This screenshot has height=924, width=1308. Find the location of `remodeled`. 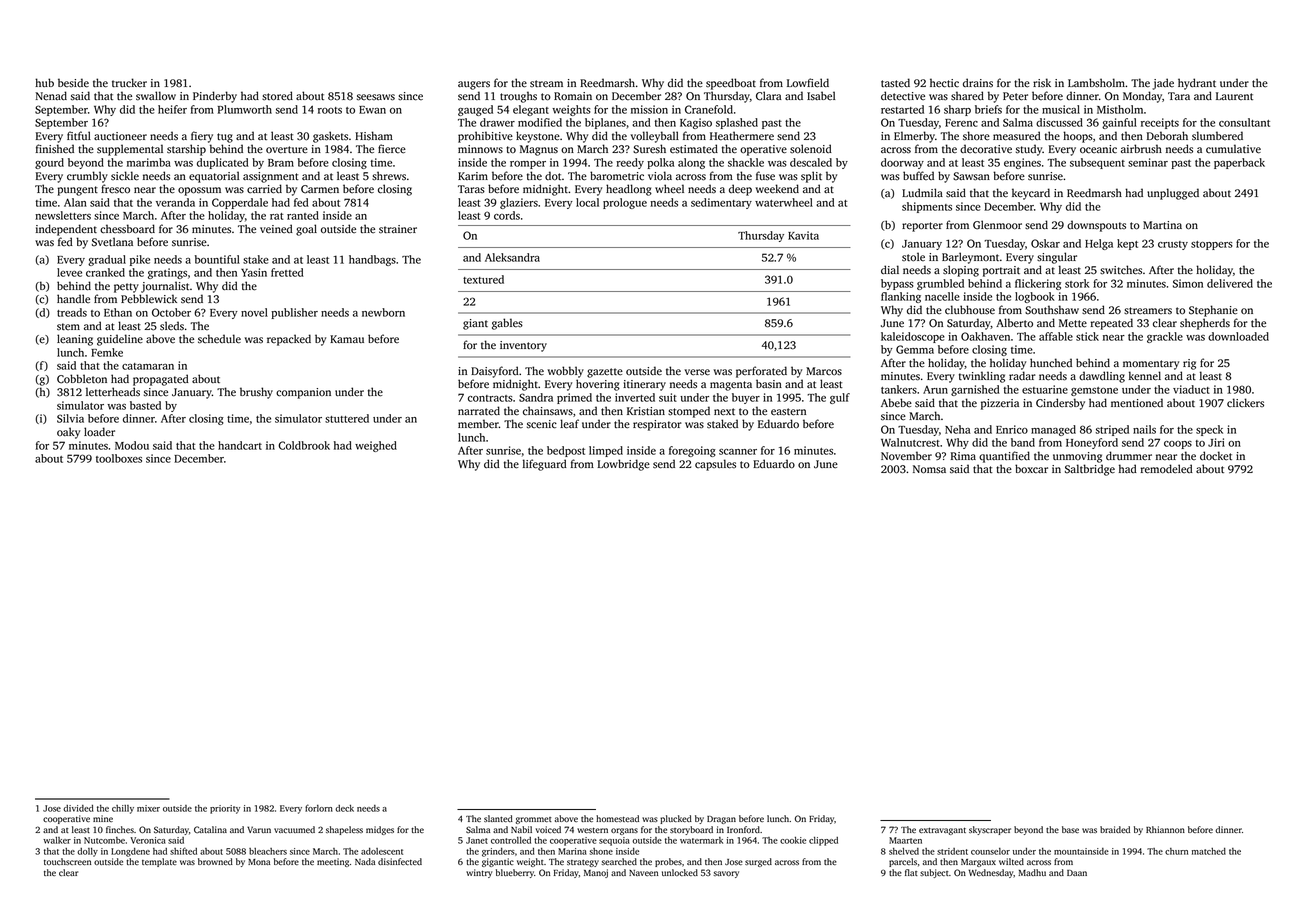

remodeled is located at coordinates (1167, 469).
